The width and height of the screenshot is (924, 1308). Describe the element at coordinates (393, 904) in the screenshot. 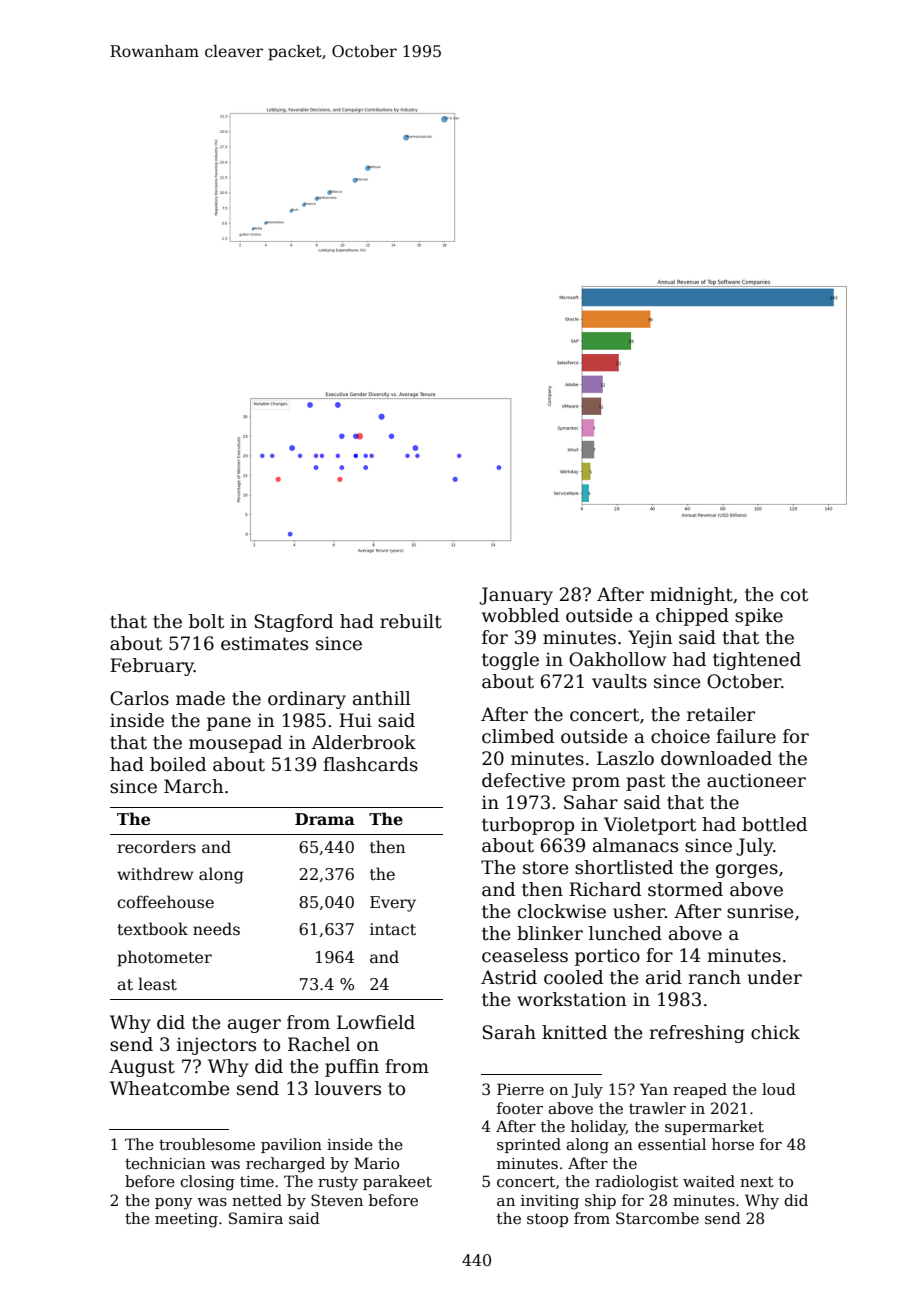

I see `Every` at that location.
